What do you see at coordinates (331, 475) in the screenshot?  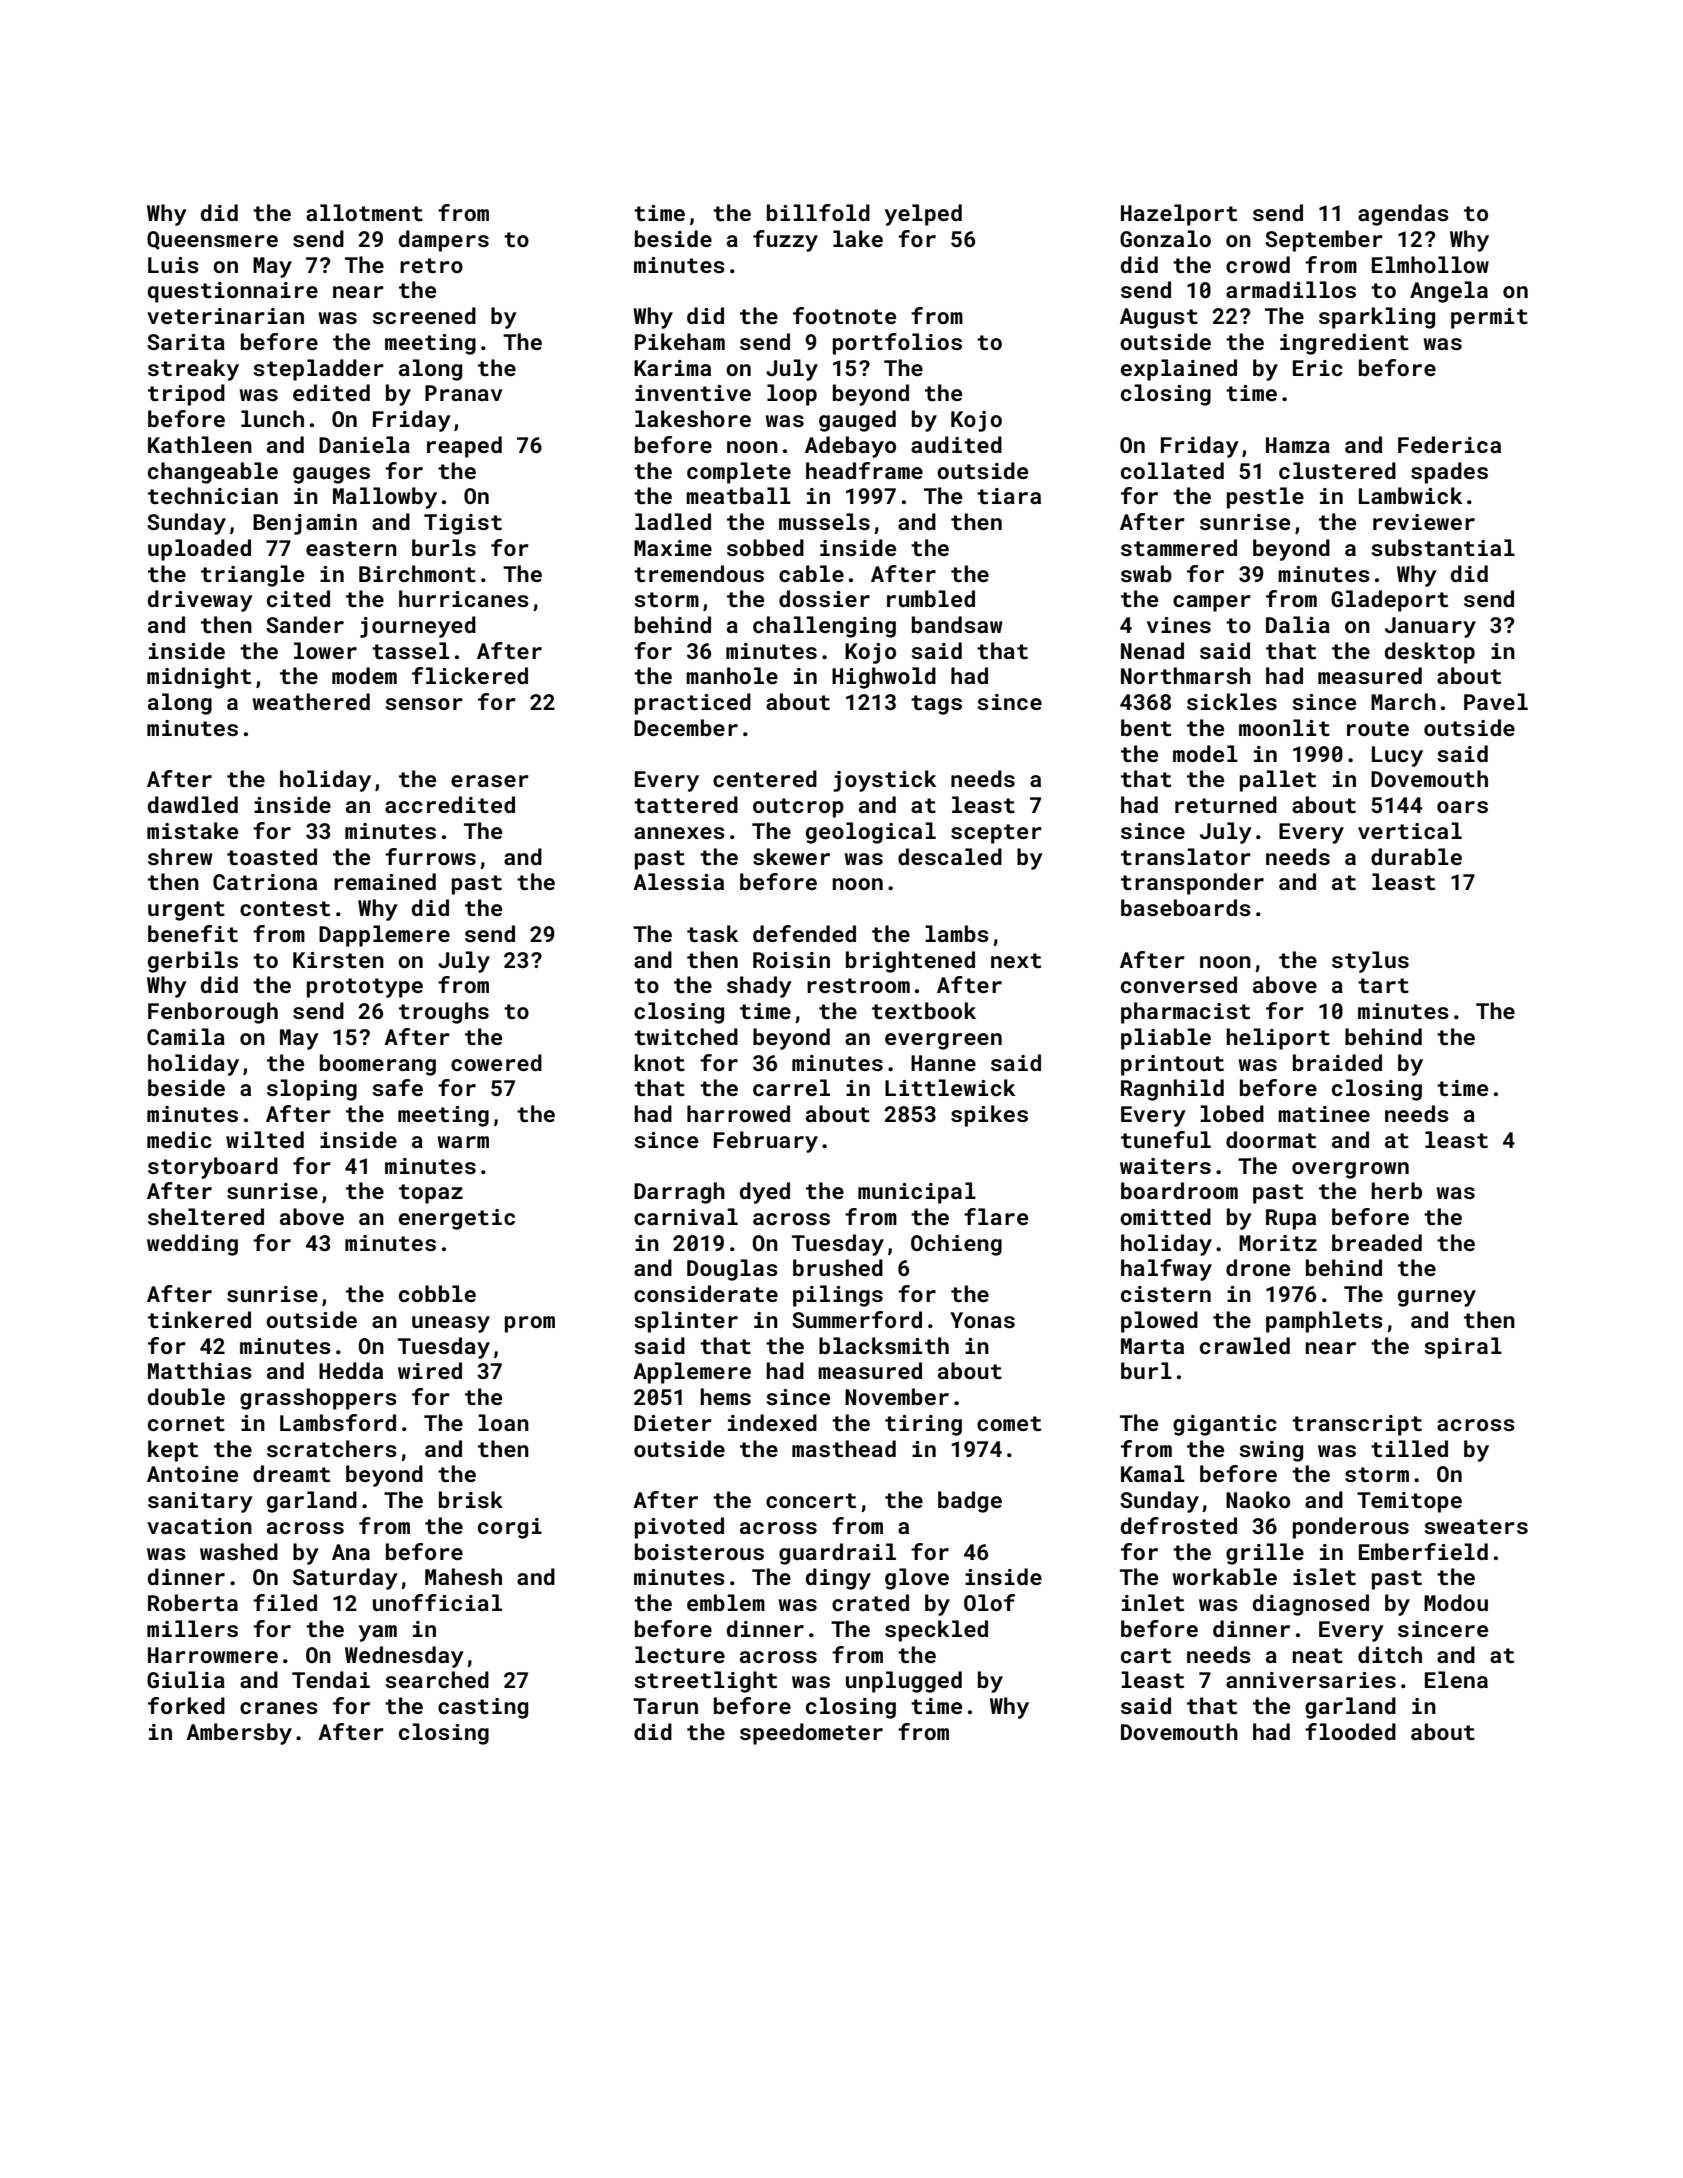 I see `gauges` at bounding box center [331, 475].
